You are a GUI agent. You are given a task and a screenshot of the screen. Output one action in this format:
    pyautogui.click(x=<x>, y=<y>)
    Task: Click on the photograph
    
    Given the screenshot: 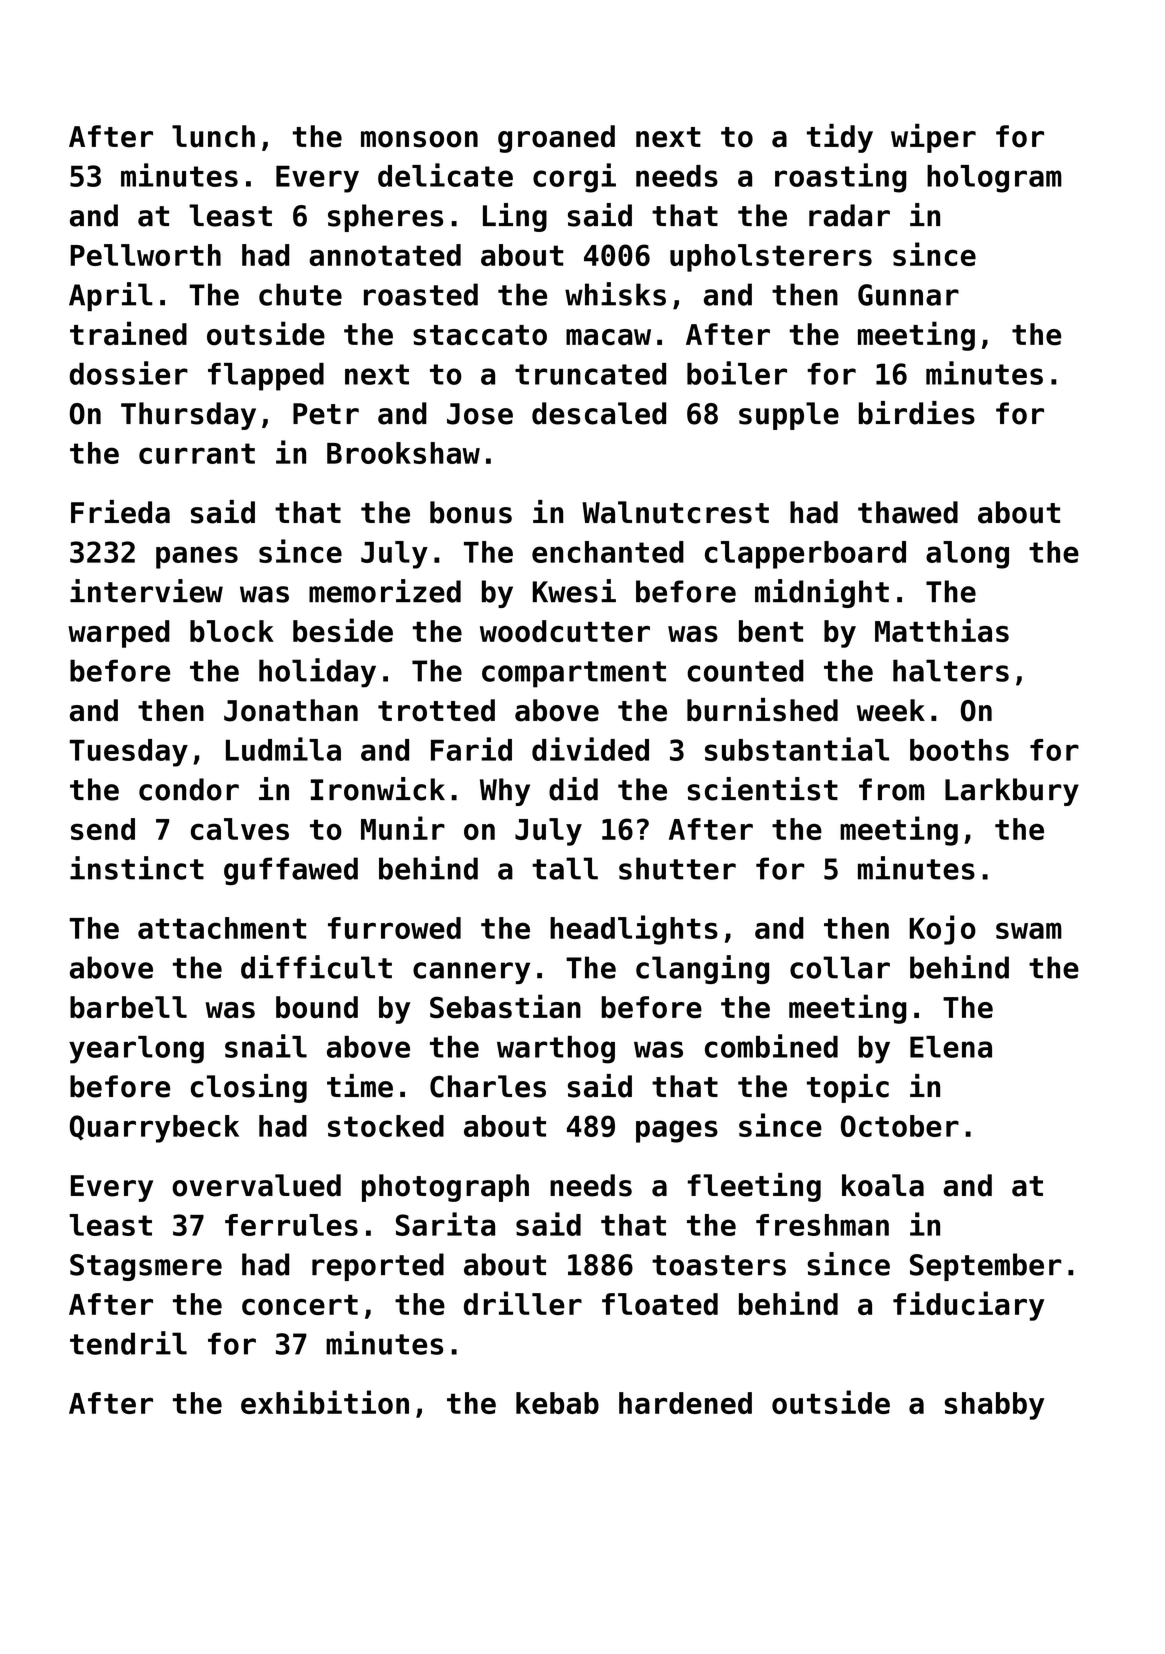 What is the action you would take?
    pyautogui.click(x=445, y=1188)
